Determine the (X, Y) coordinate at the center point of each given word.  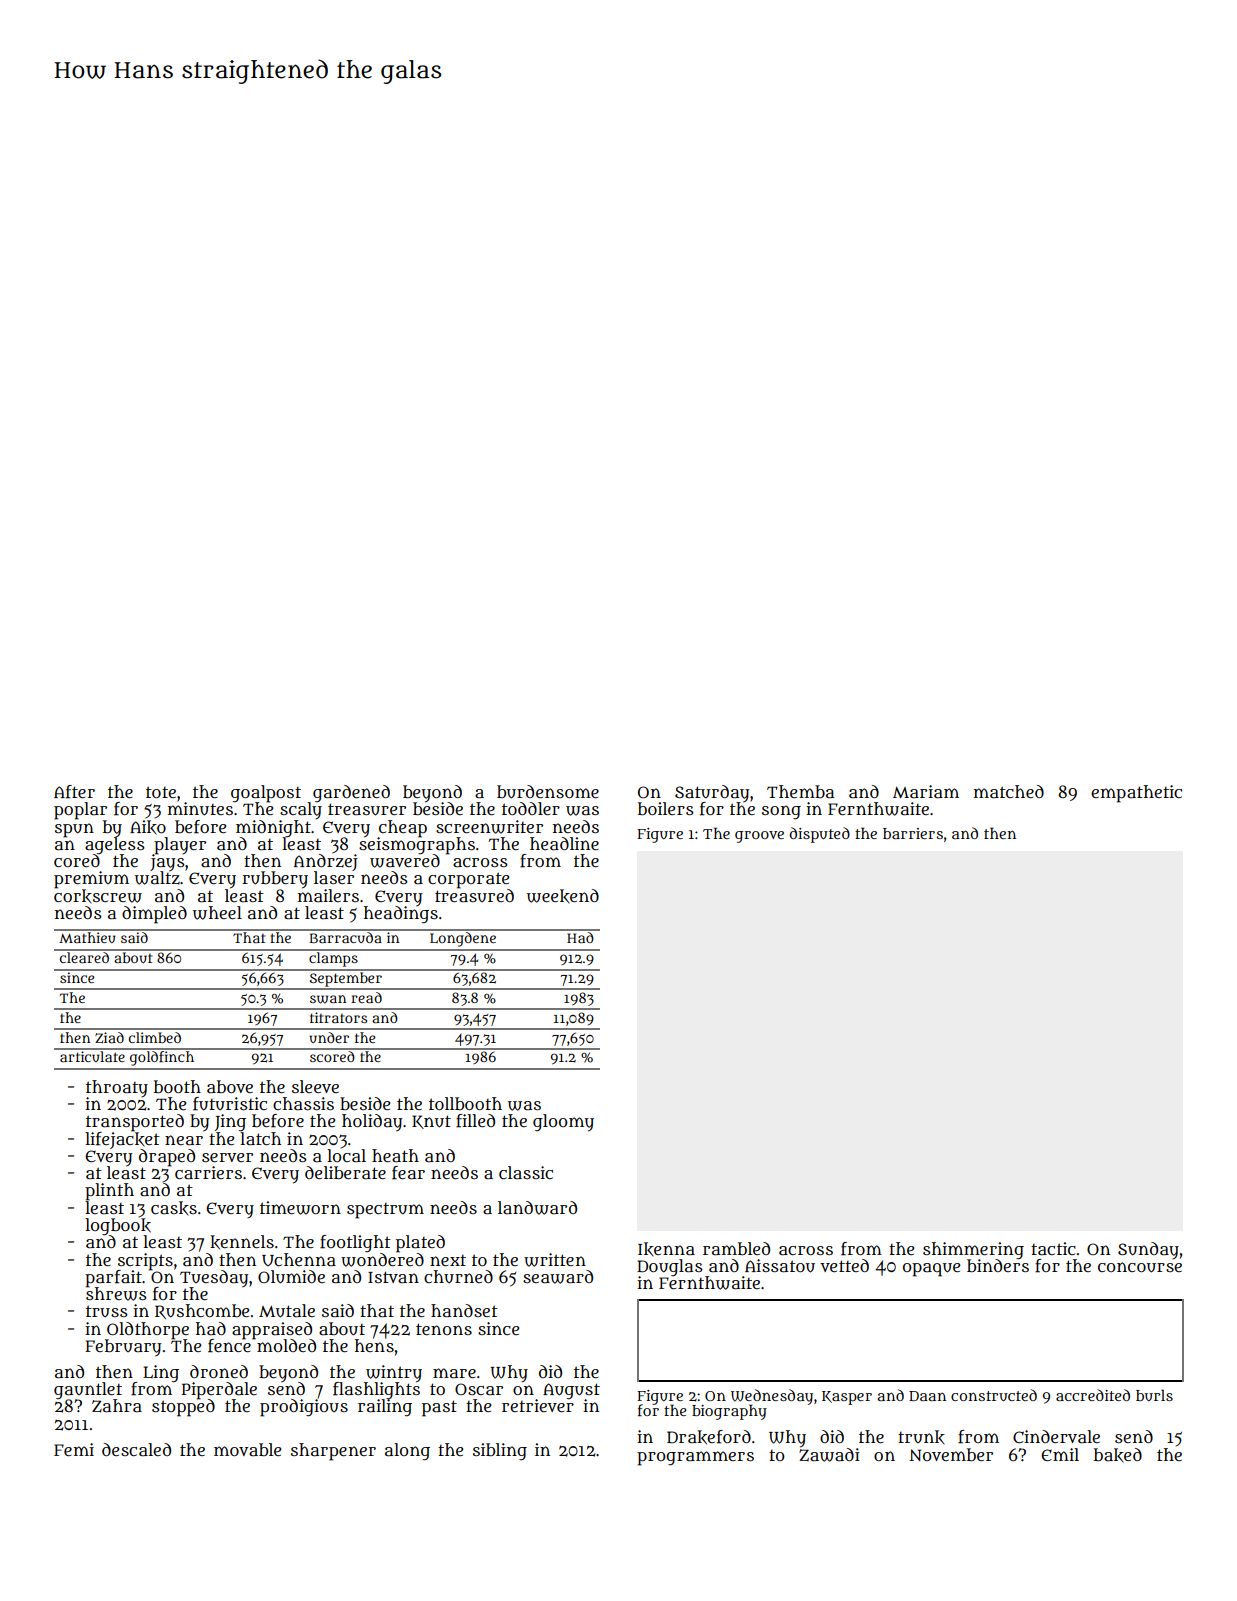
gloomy (563, 1123)
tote (161, 792)
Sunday (1148, 1250)
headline (564, 844)
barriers (913, 833)
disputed (819, 835)
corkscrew (98, 896)
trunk (921, 1437)
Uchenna (299, 1260)
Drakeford (709, 1437)
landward (537, 1208)
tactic (1053, 1249)
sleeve (315, 1086)
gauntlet (88, 1391)
